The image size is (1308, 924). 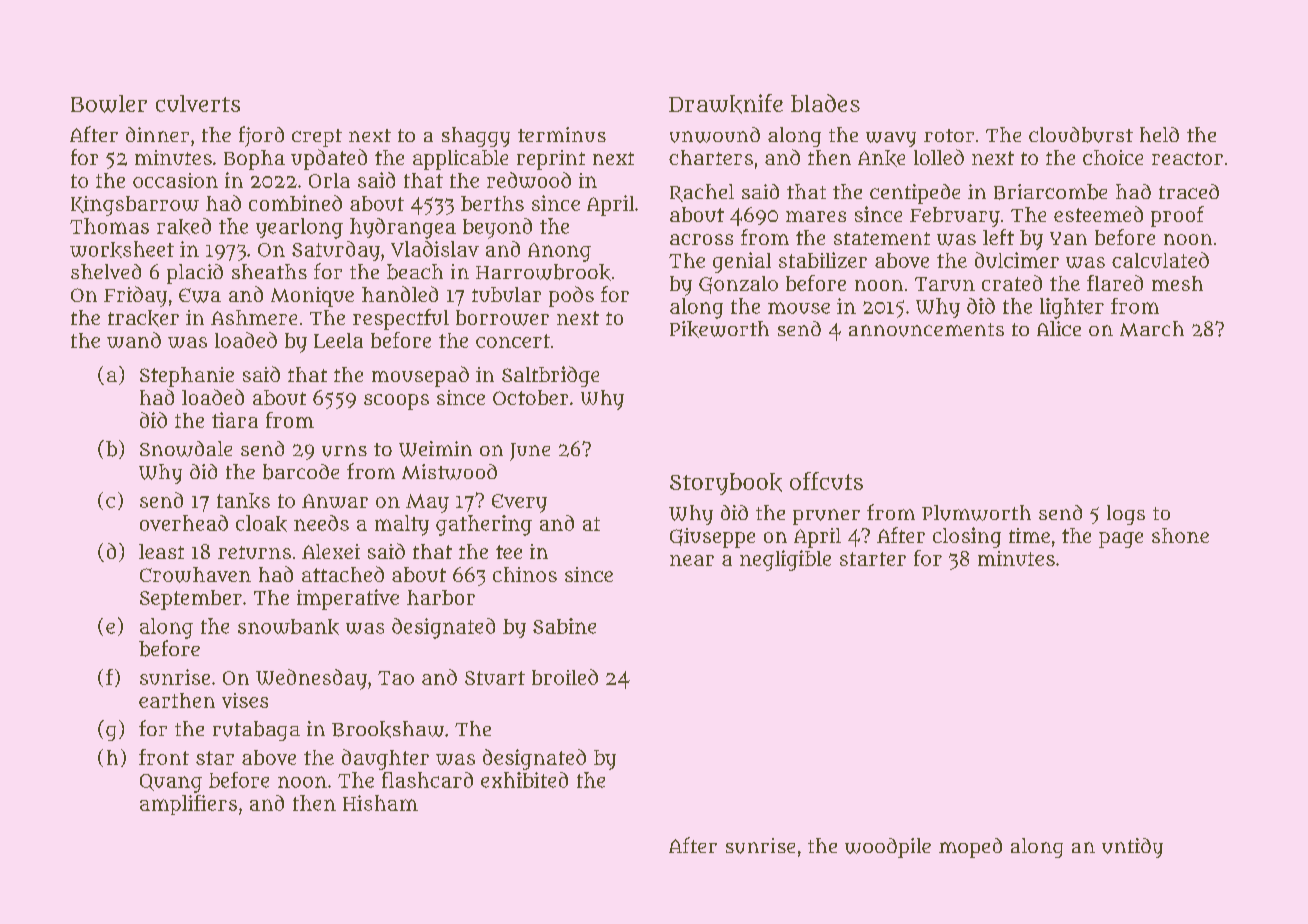 I want to click on Hisham, so click(x=380, y=803).
